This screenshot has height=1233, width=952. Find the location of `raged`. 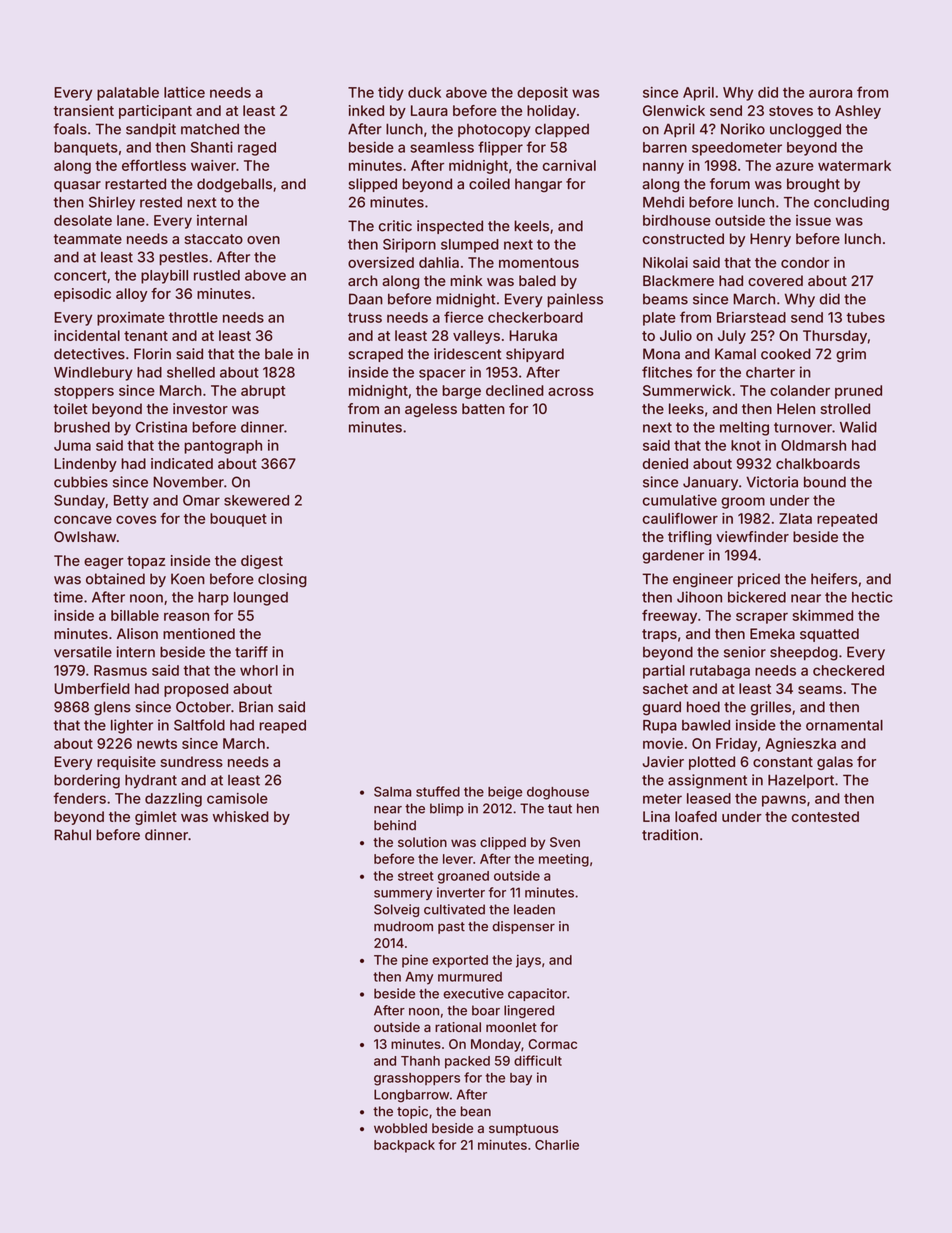

raged is located at coordinates (257, 149).
